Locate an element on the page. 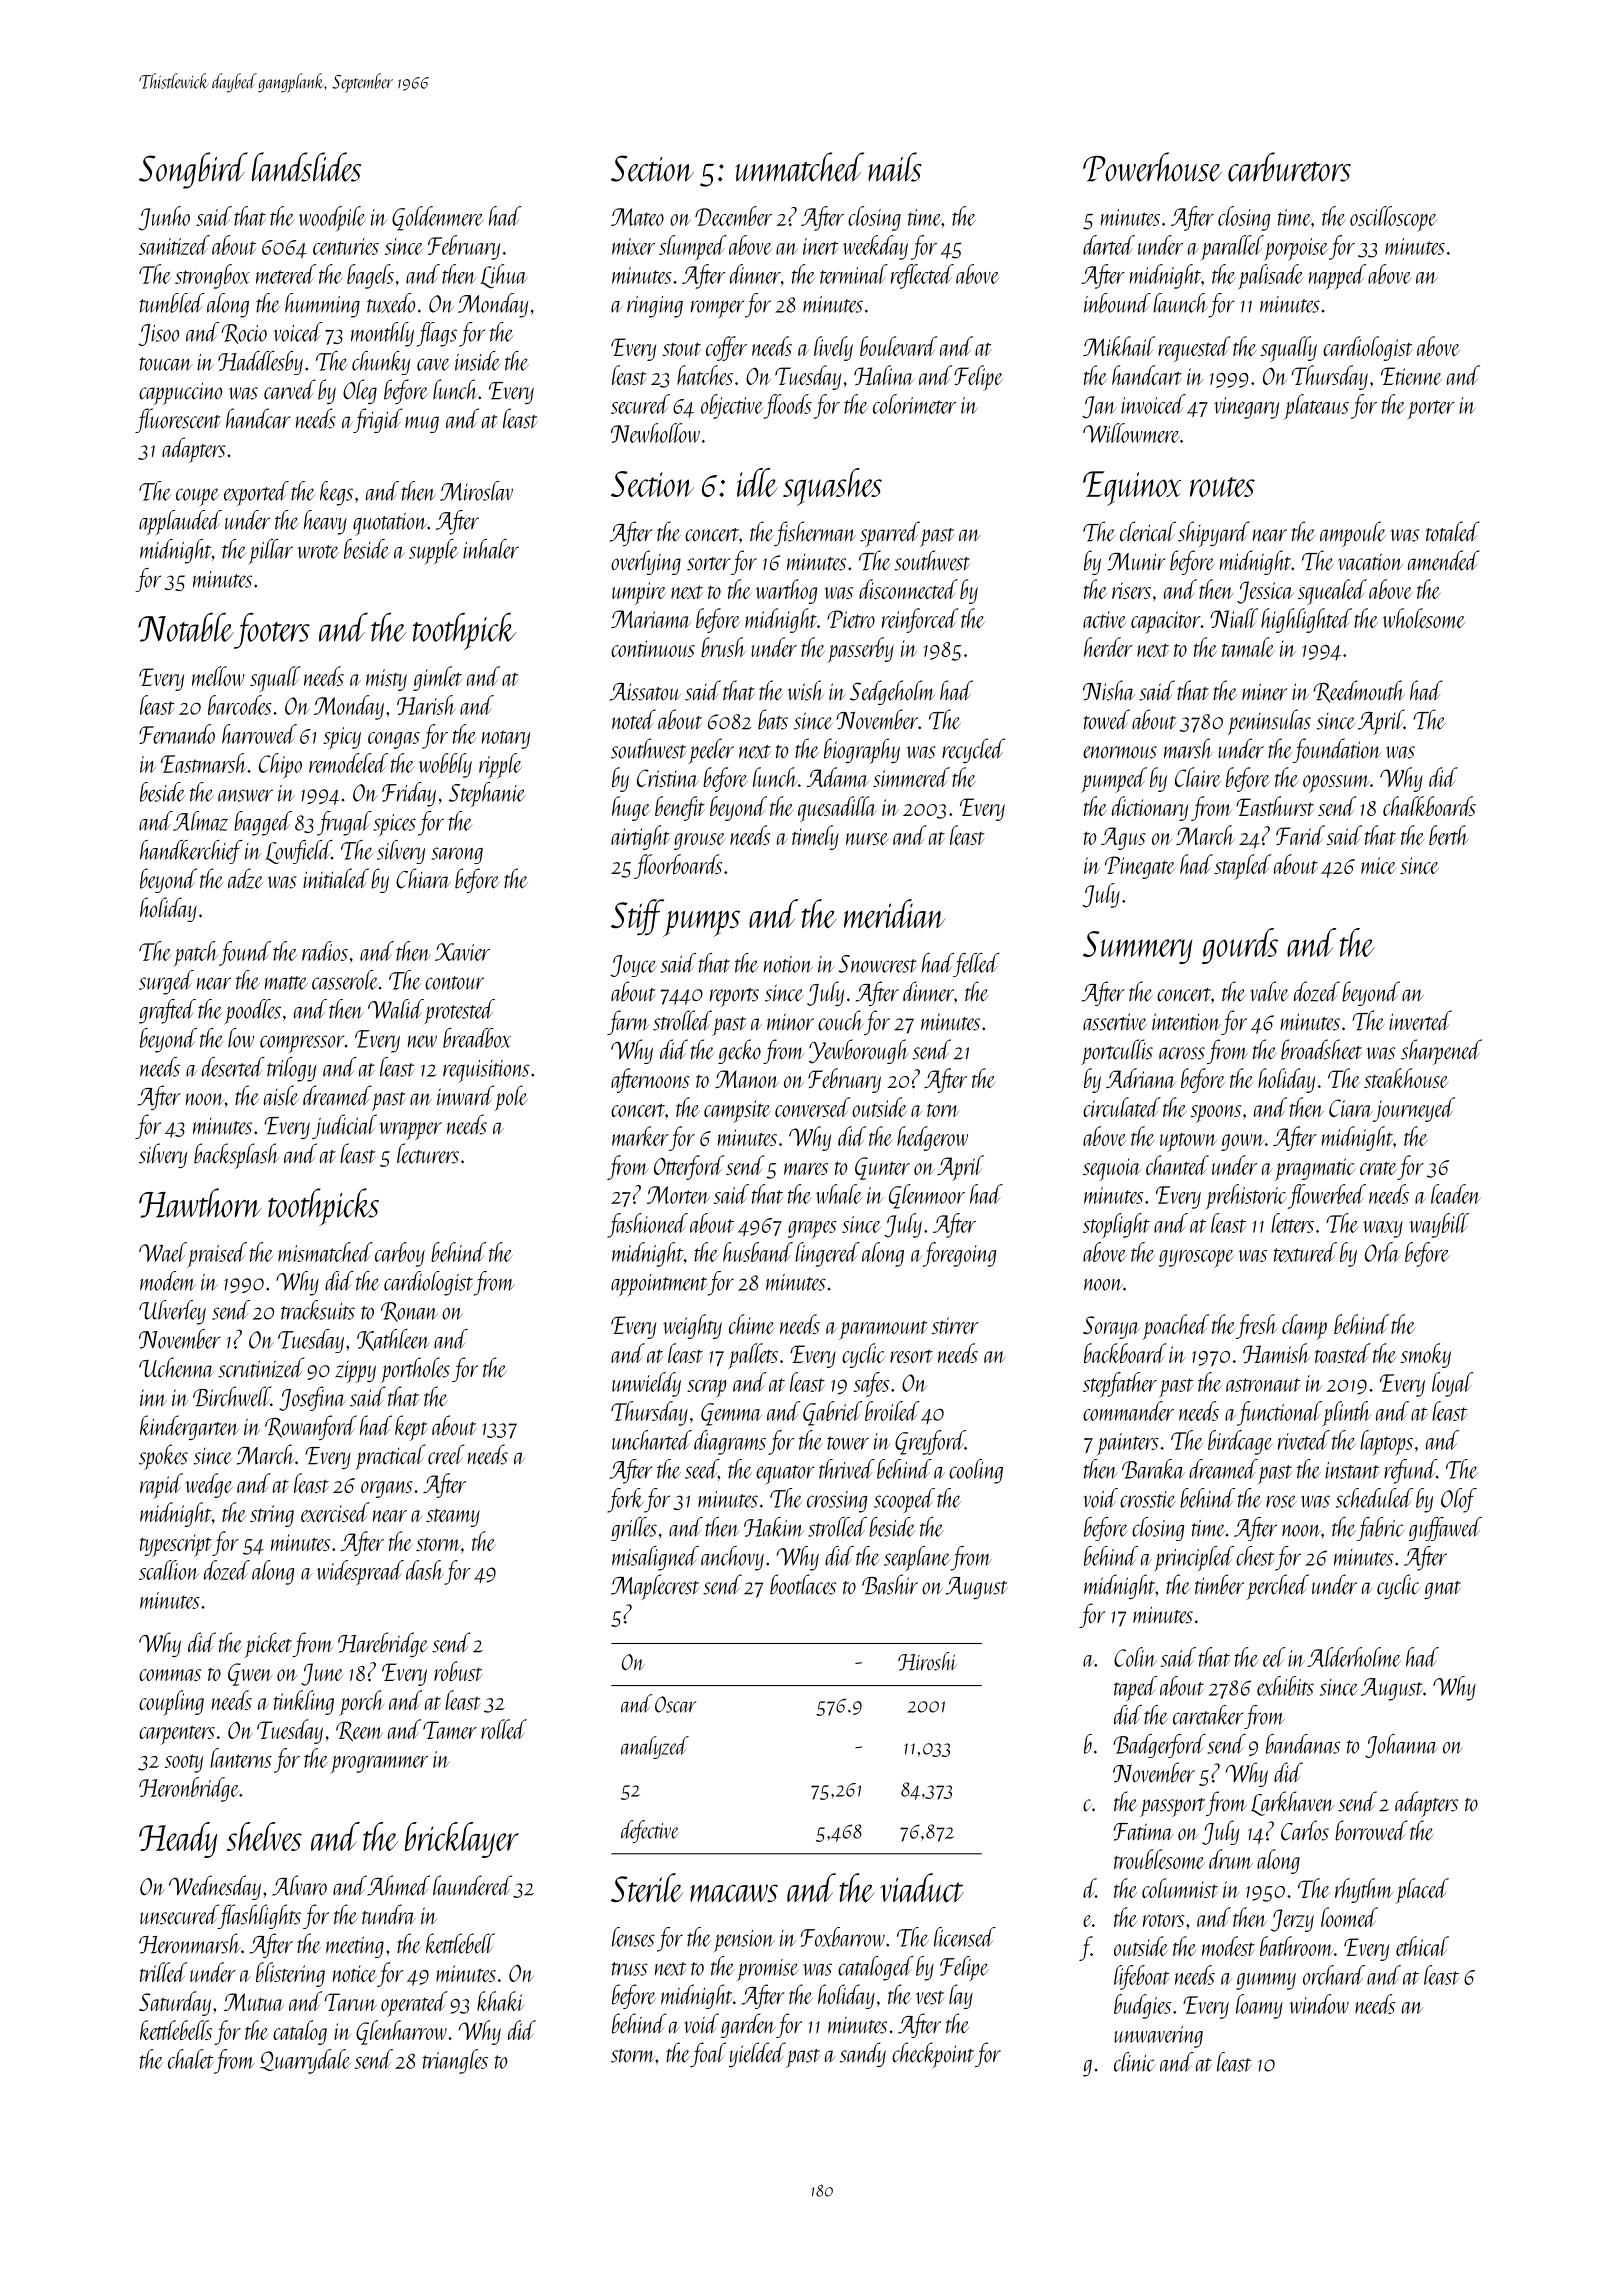 The height and width of the document is (2292, 1620). towed is located at coordinates (1107, 719).
